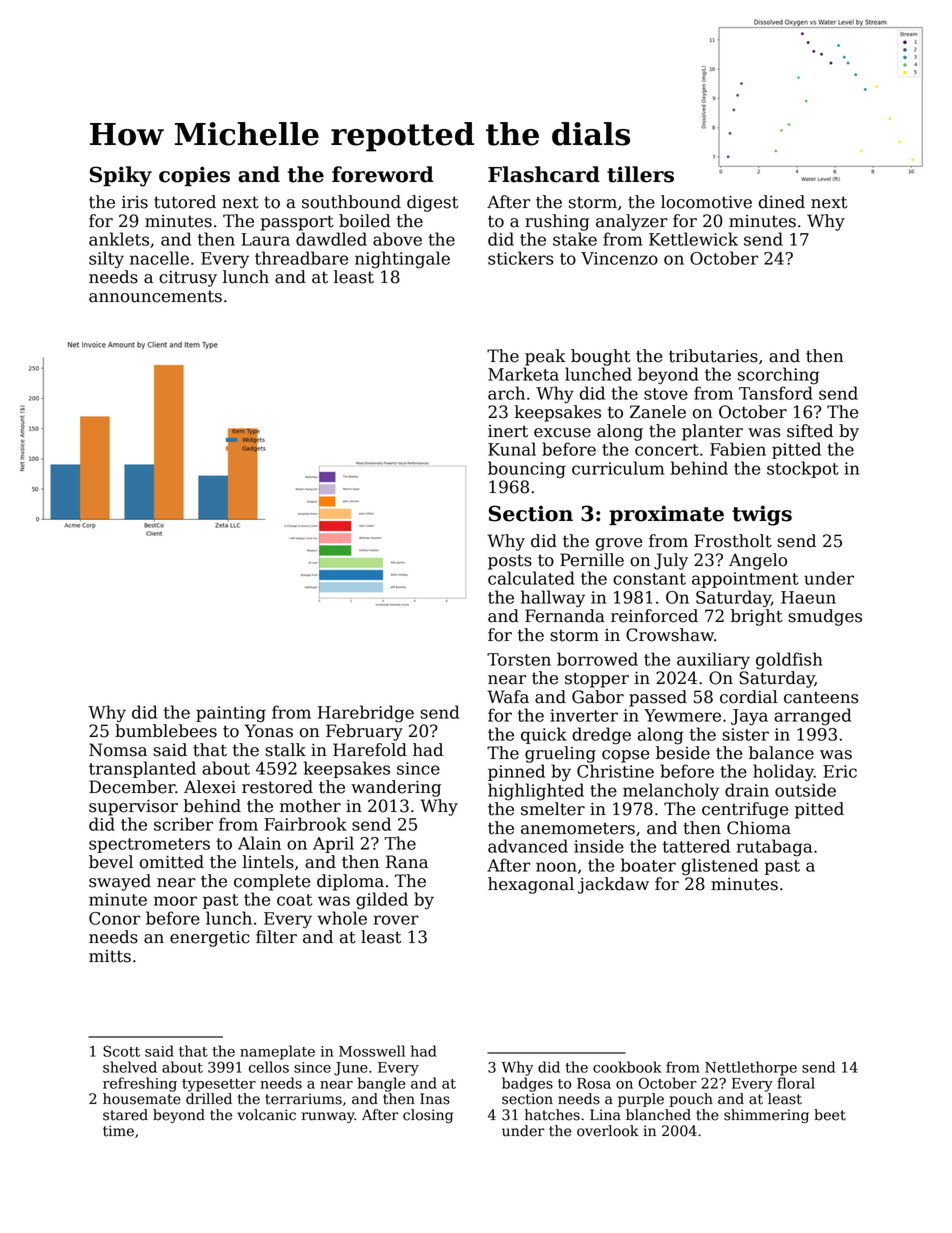  Describe the element at coordinates (649, 579) in the screenshot. I see `constant` at that location.
